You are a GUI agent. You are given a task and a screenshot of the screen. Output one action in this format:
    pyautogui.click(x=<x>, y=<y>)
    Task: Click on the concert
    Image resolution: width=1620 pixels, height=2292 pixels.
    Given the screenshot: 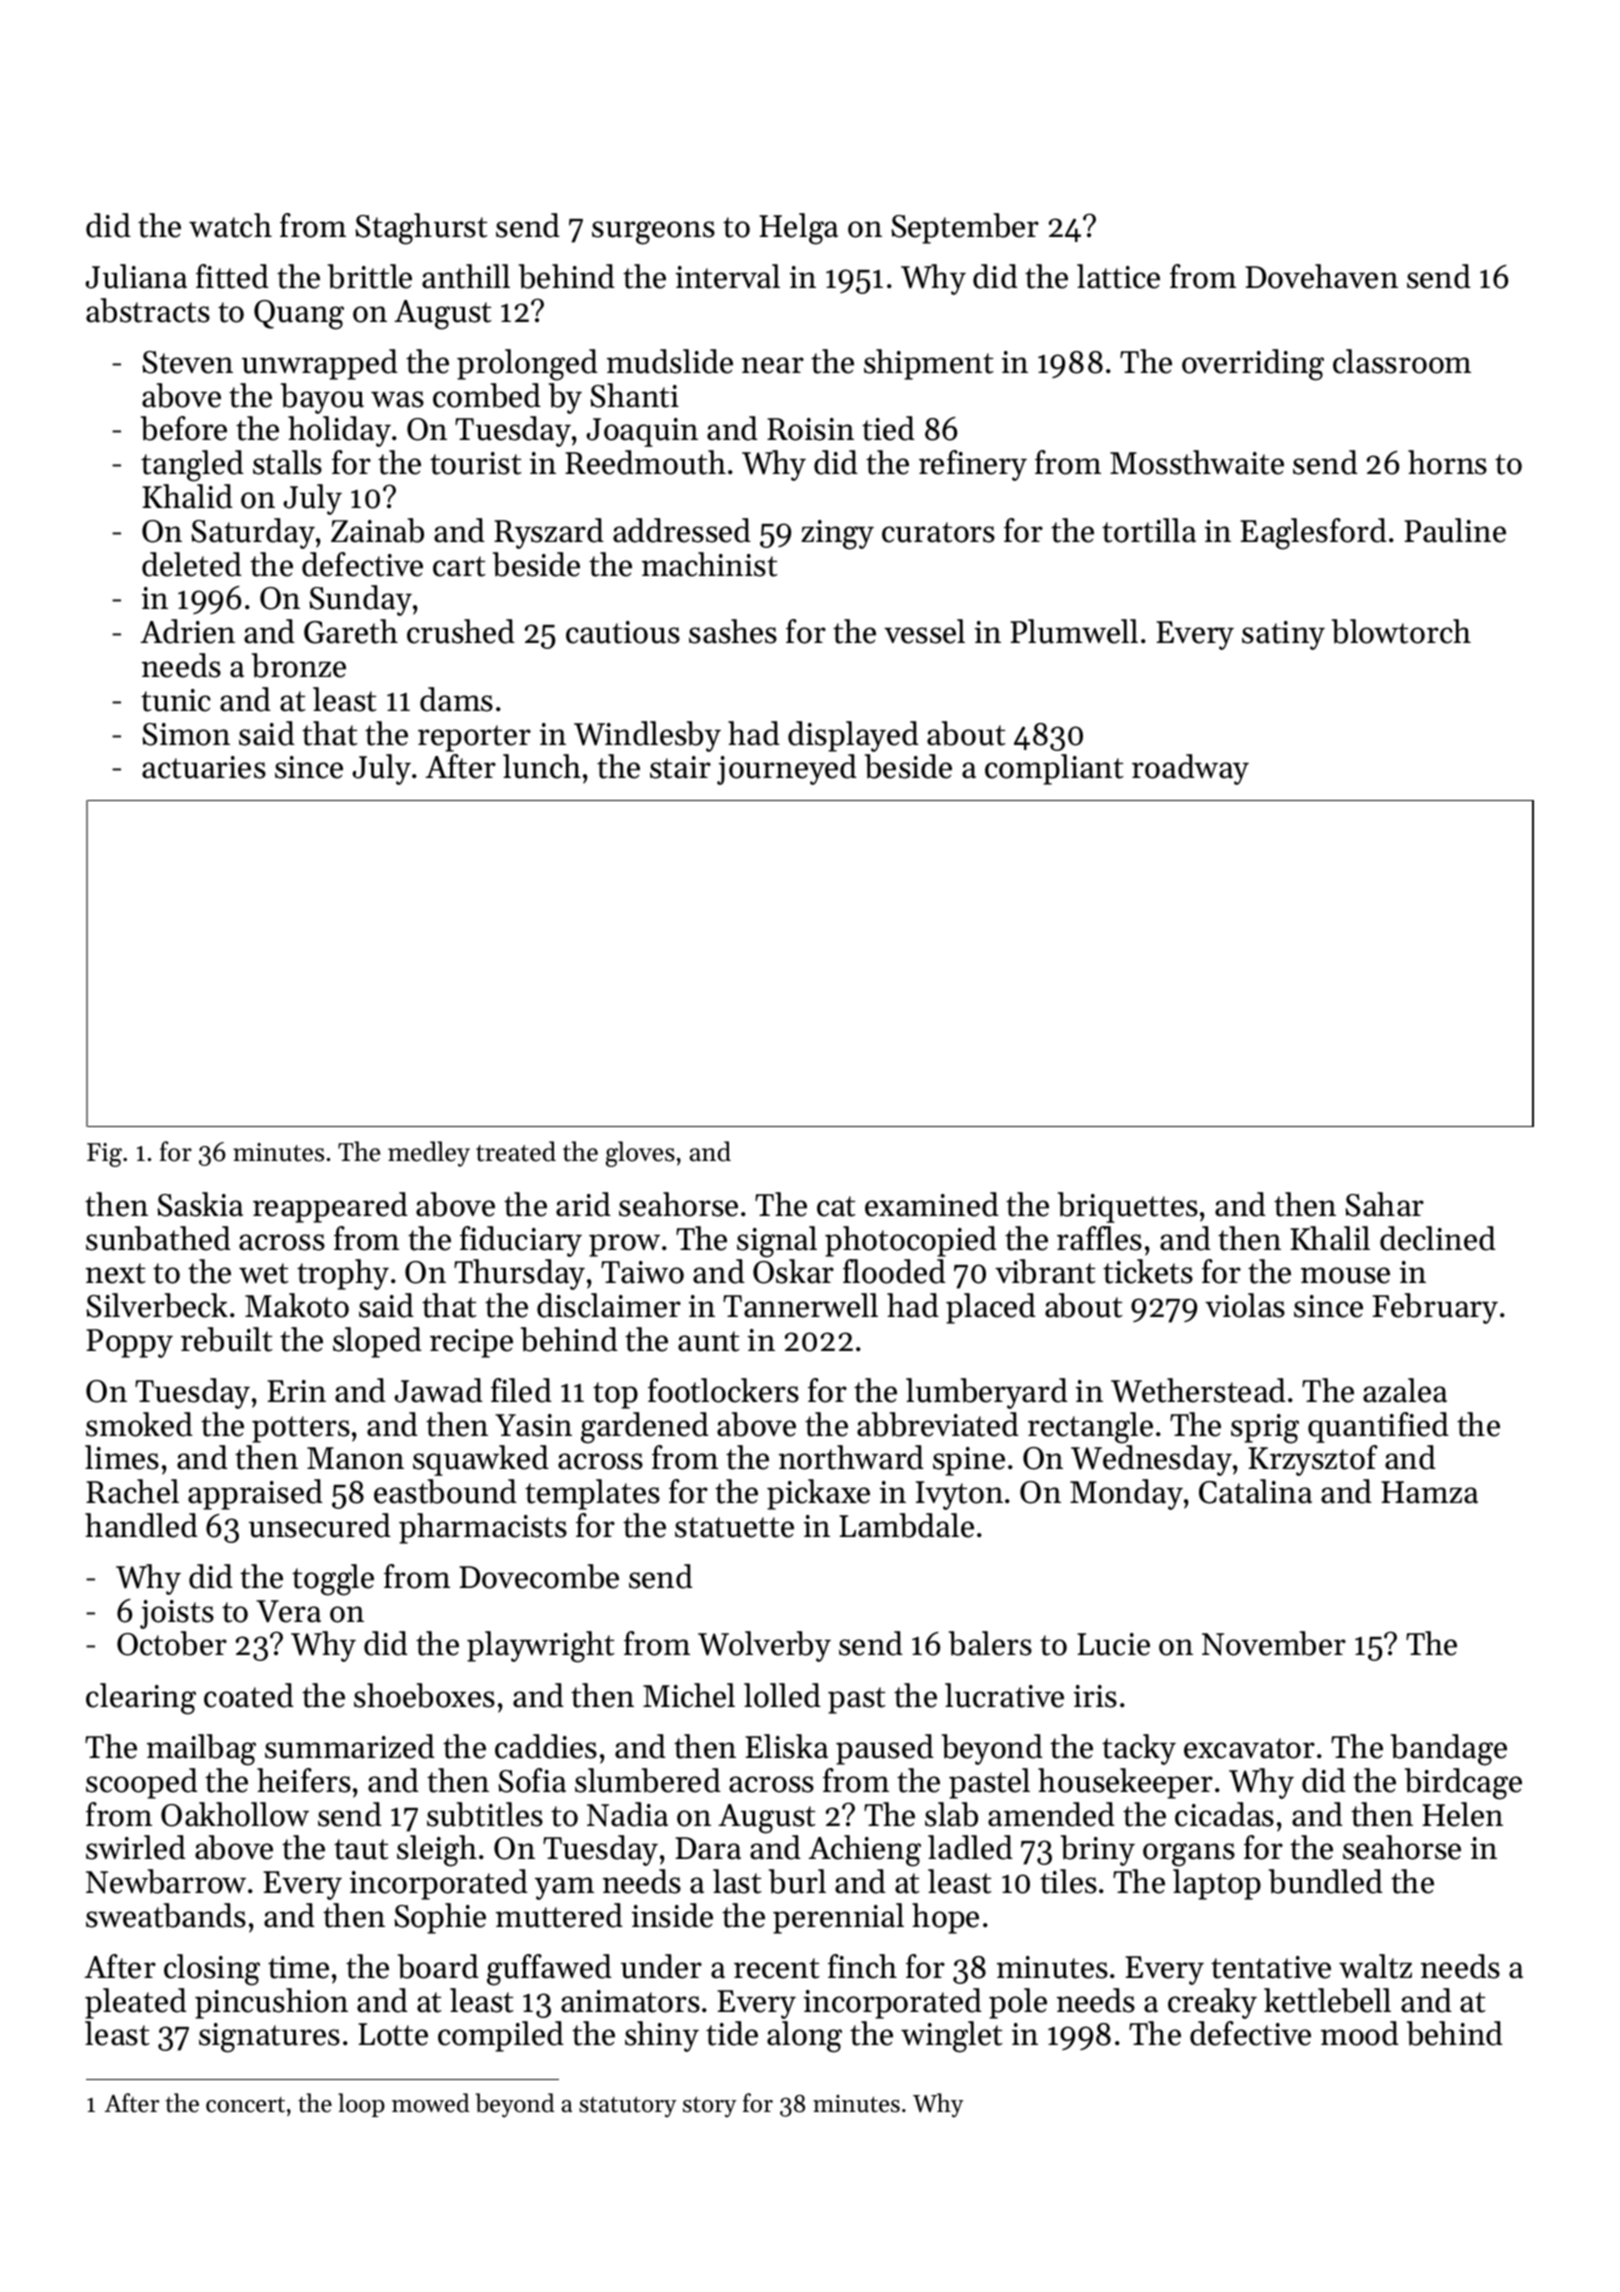 What is the action you would take?
    pyautogui.click(x=245, y=2105)
